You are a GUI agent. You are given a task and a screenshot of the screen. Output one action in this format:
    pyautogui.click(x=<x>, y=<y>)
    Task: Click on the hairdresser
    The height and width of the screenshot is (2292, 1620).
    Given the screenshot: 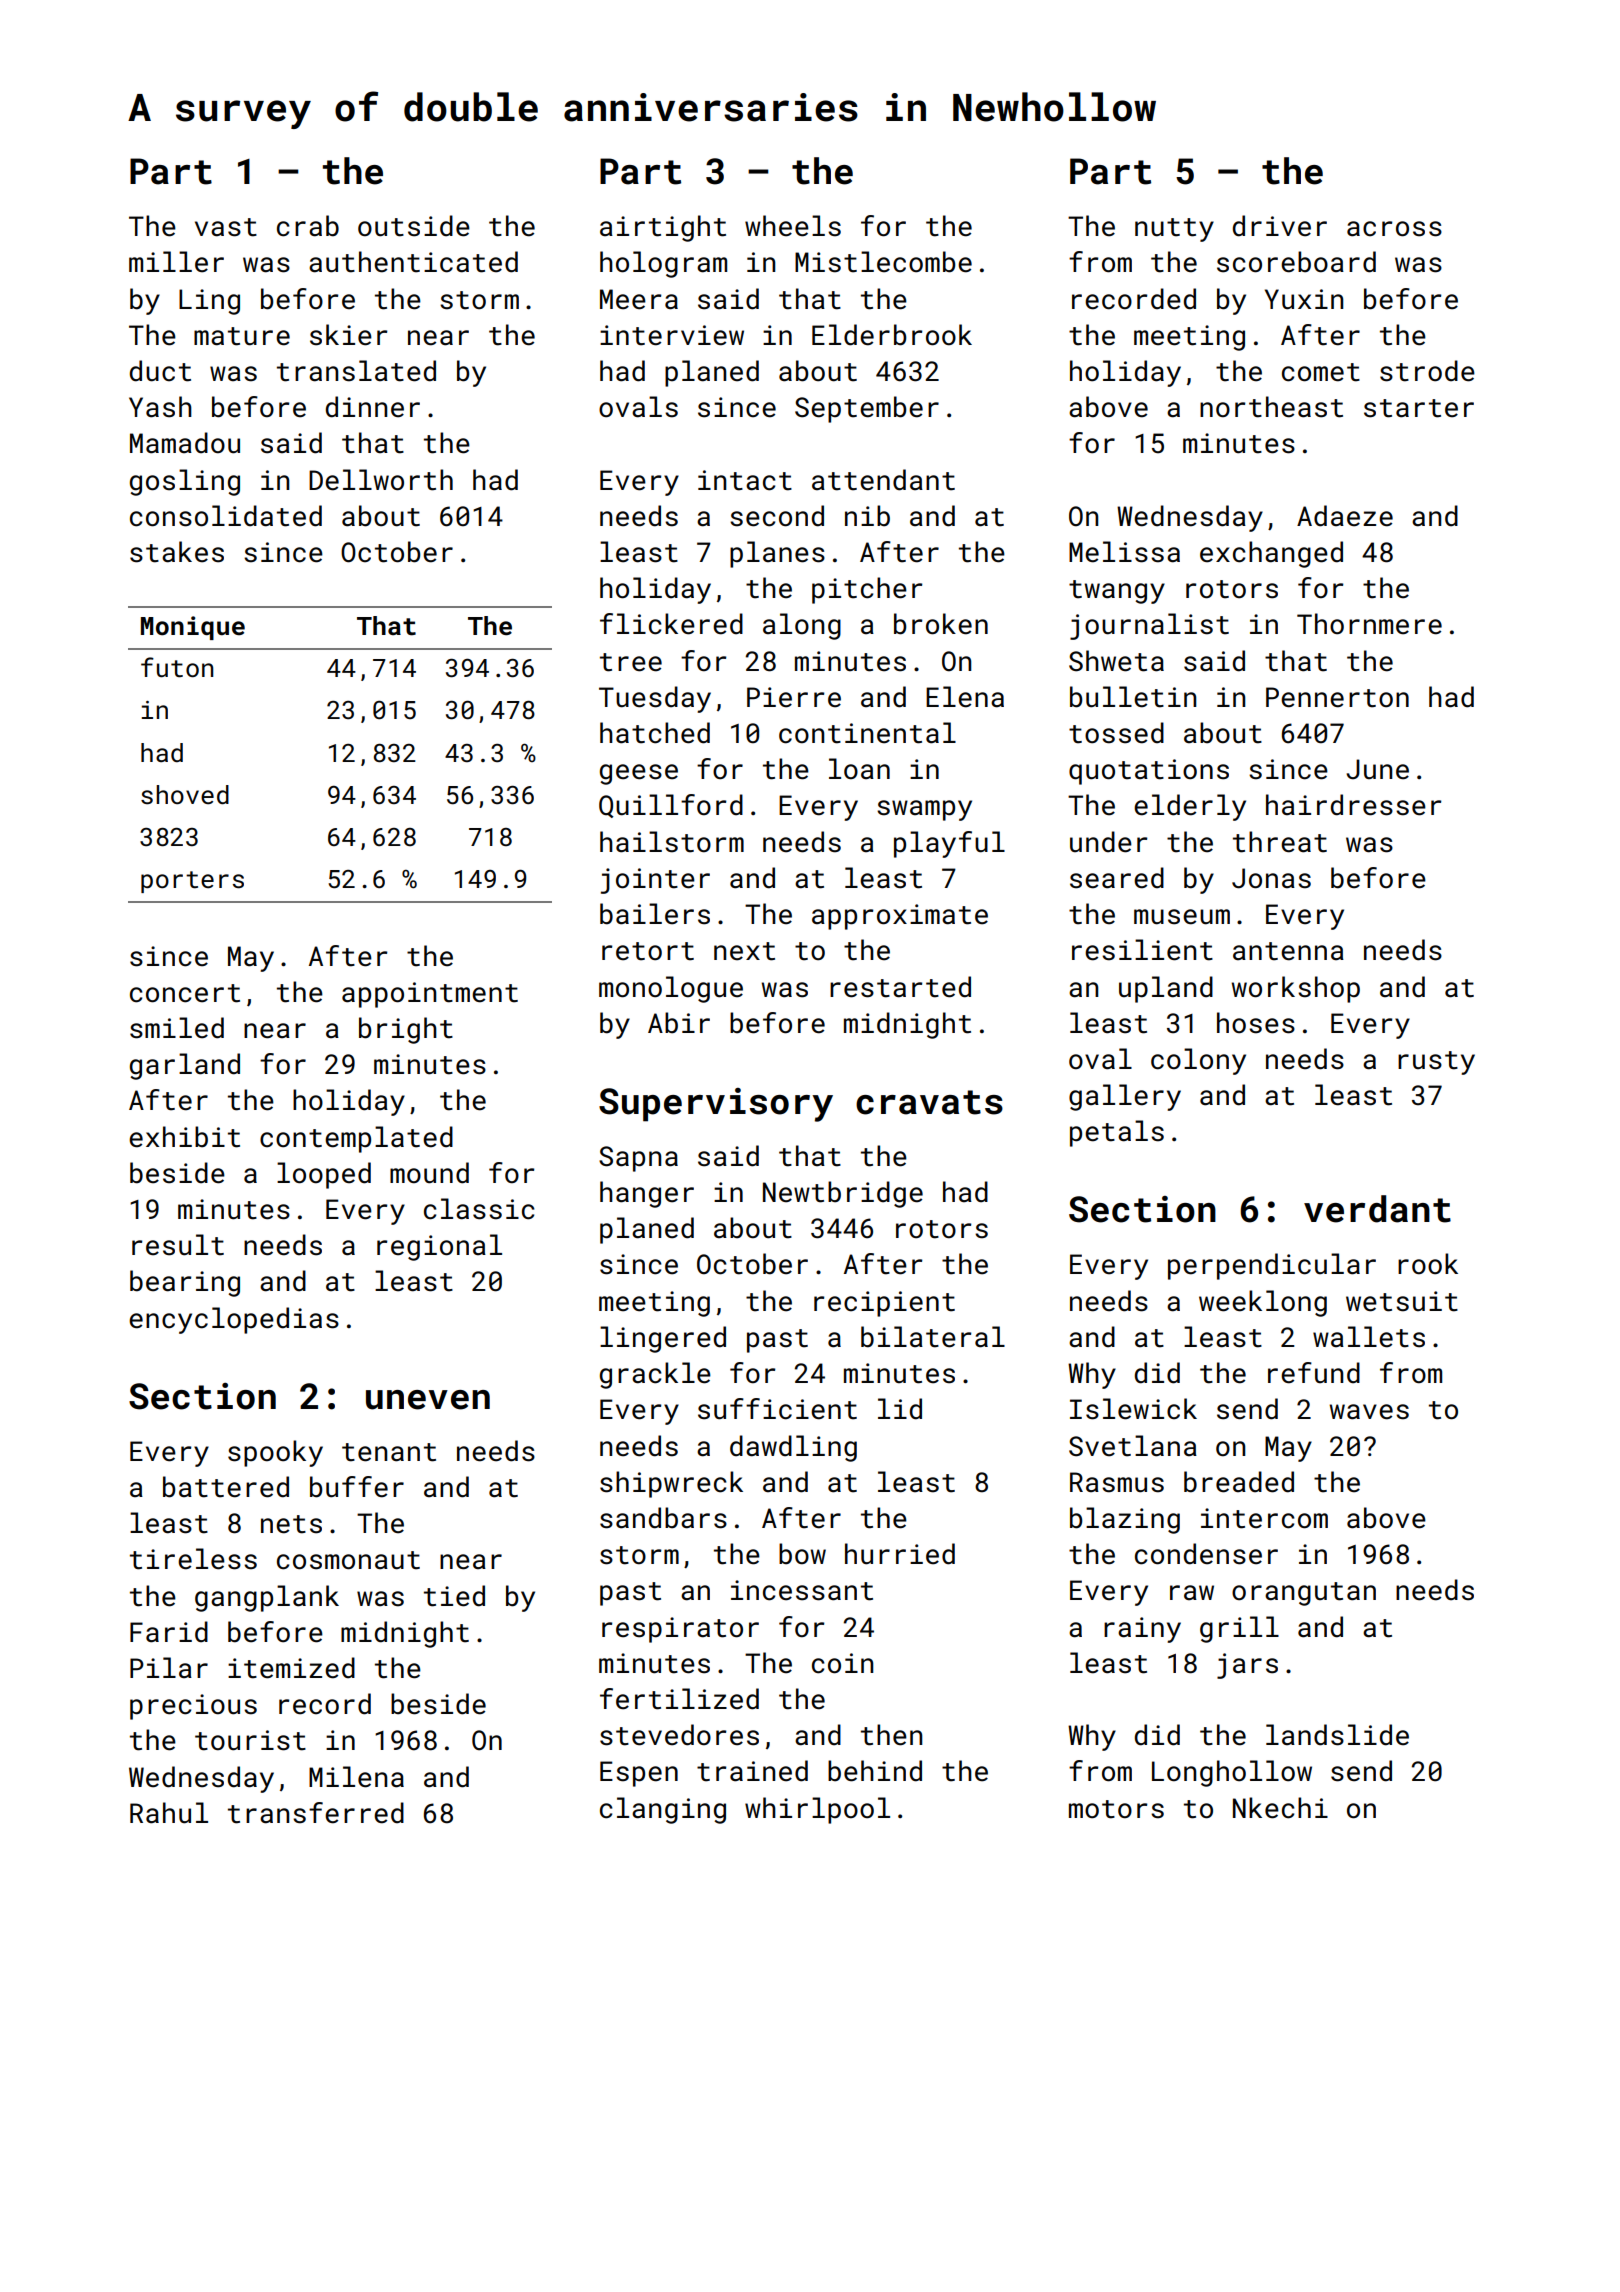 What is the action you would take?
    pyautogui.click(x=1353, y=805)
